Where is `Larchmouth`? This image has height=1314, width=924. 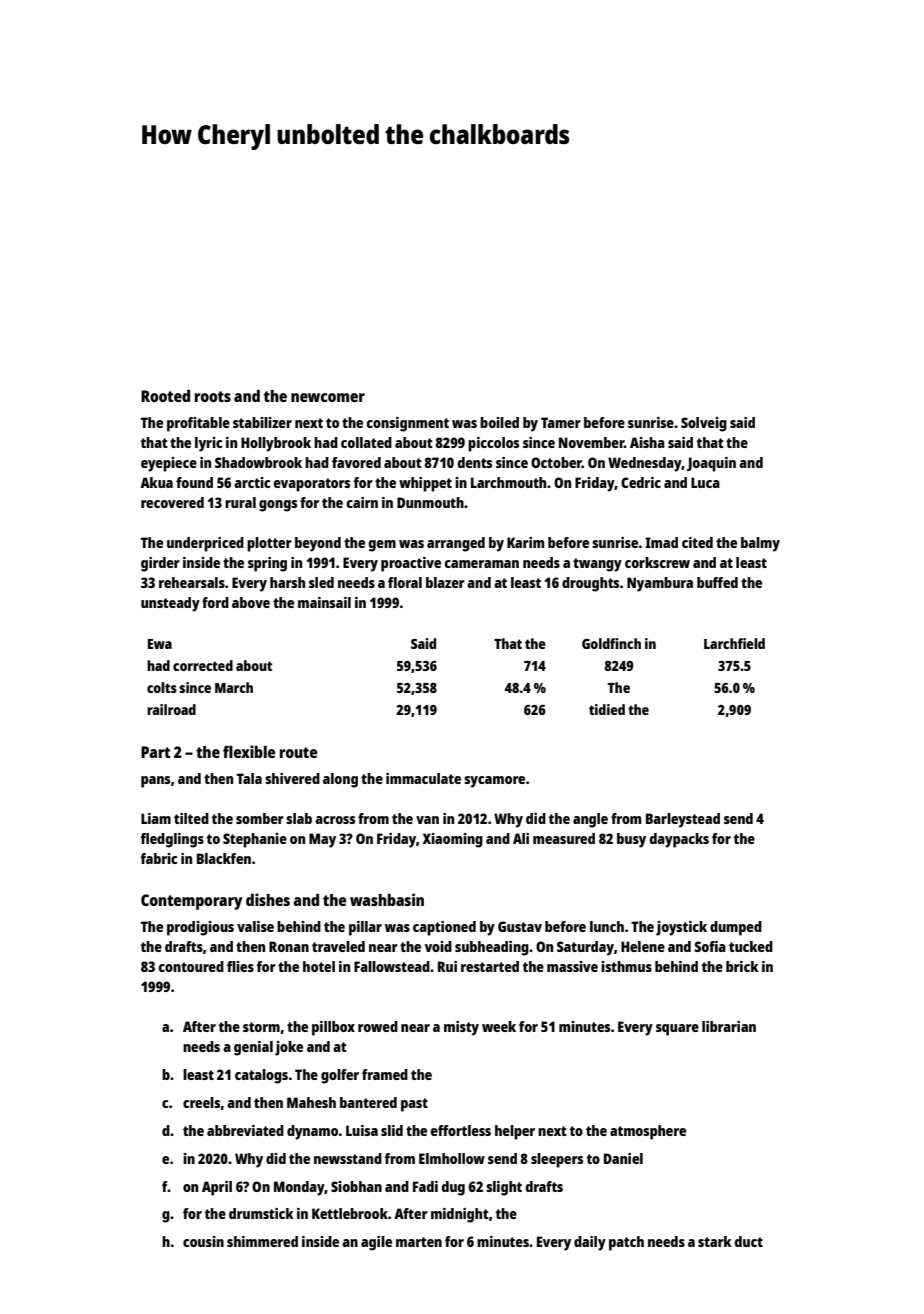 Larchmouth is located at coordinates (508, 482).
